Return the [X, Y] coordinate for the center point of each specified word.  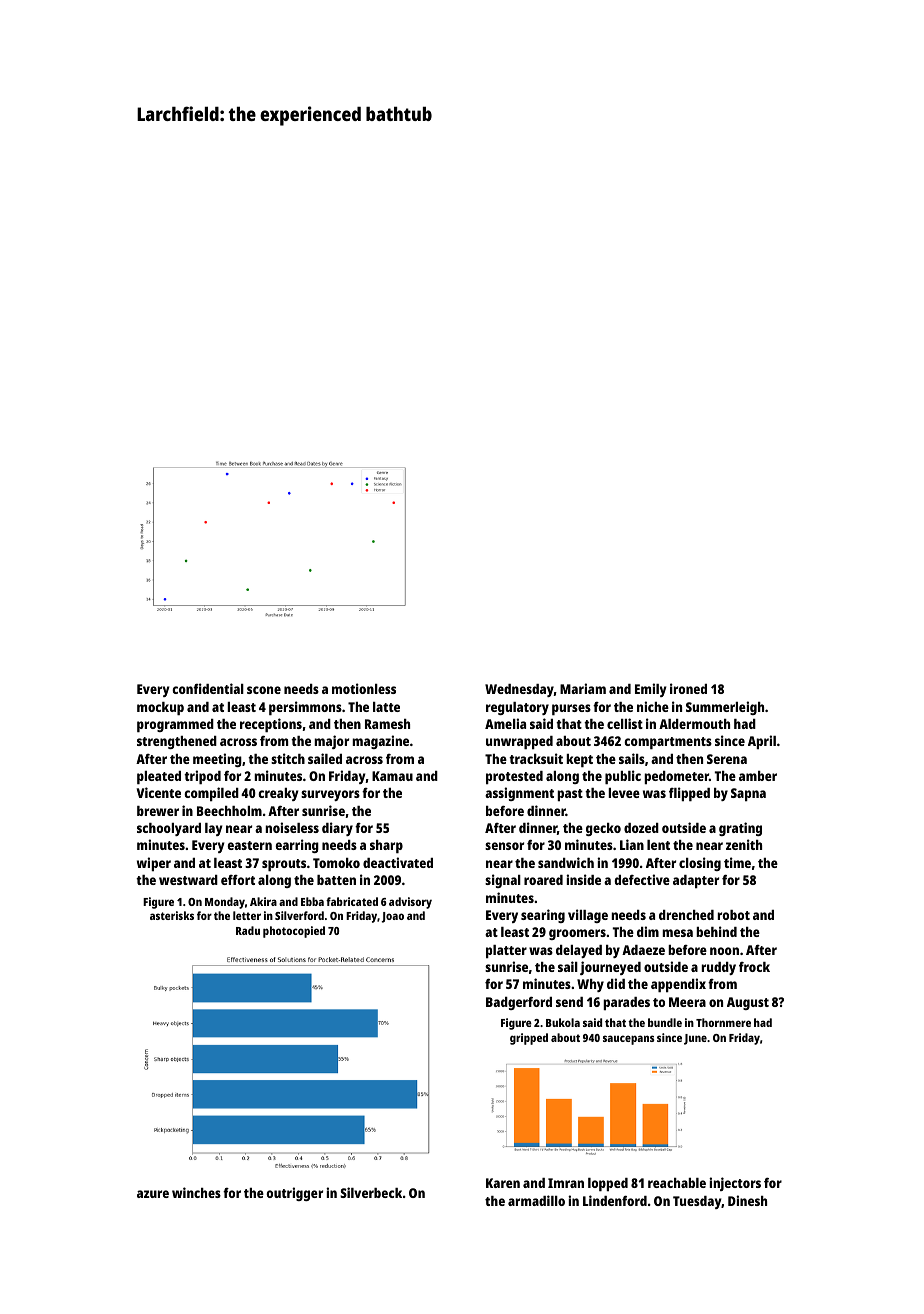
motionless [364, 688]
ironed [688, 688]
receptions [271, 725]
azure [153, 1194]
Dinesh [747, 1200]
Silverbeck [371, 1192]
